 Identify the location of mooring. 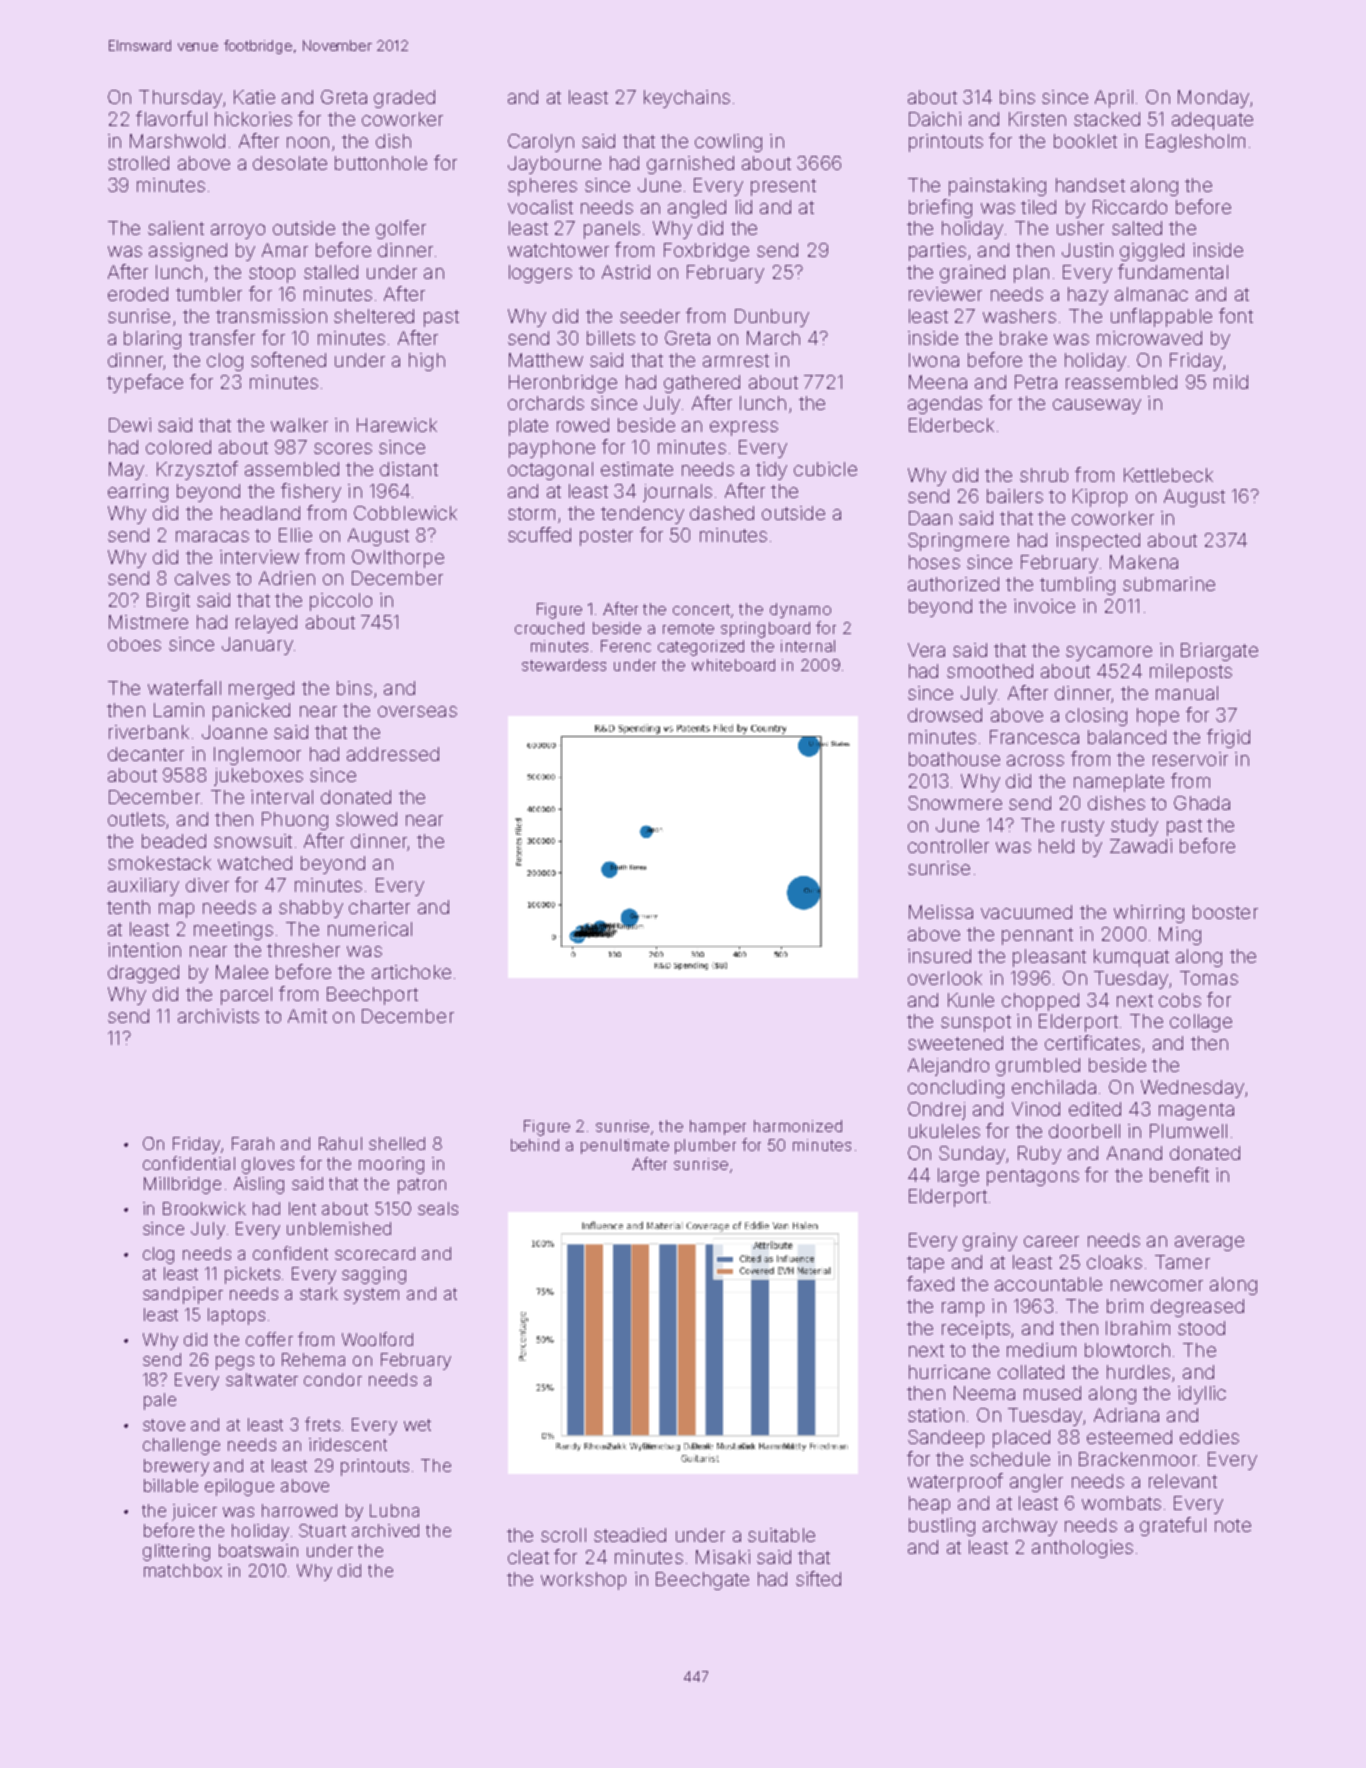
(391, 1165).
